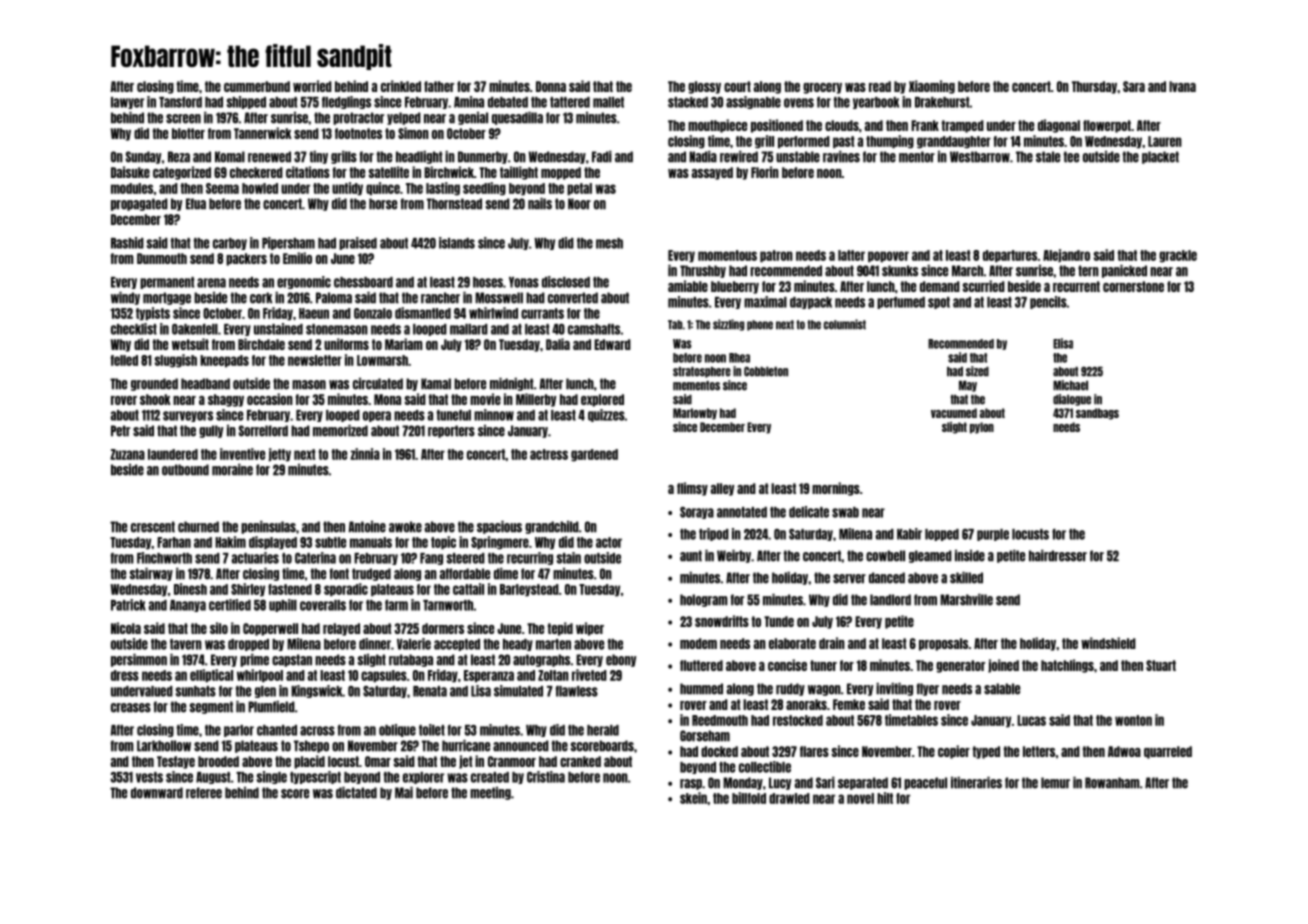 The width and height of the image is (1308, 924). Describe the element at coordinates (190, 344) in the image. I see `wetsuit` at that location.
